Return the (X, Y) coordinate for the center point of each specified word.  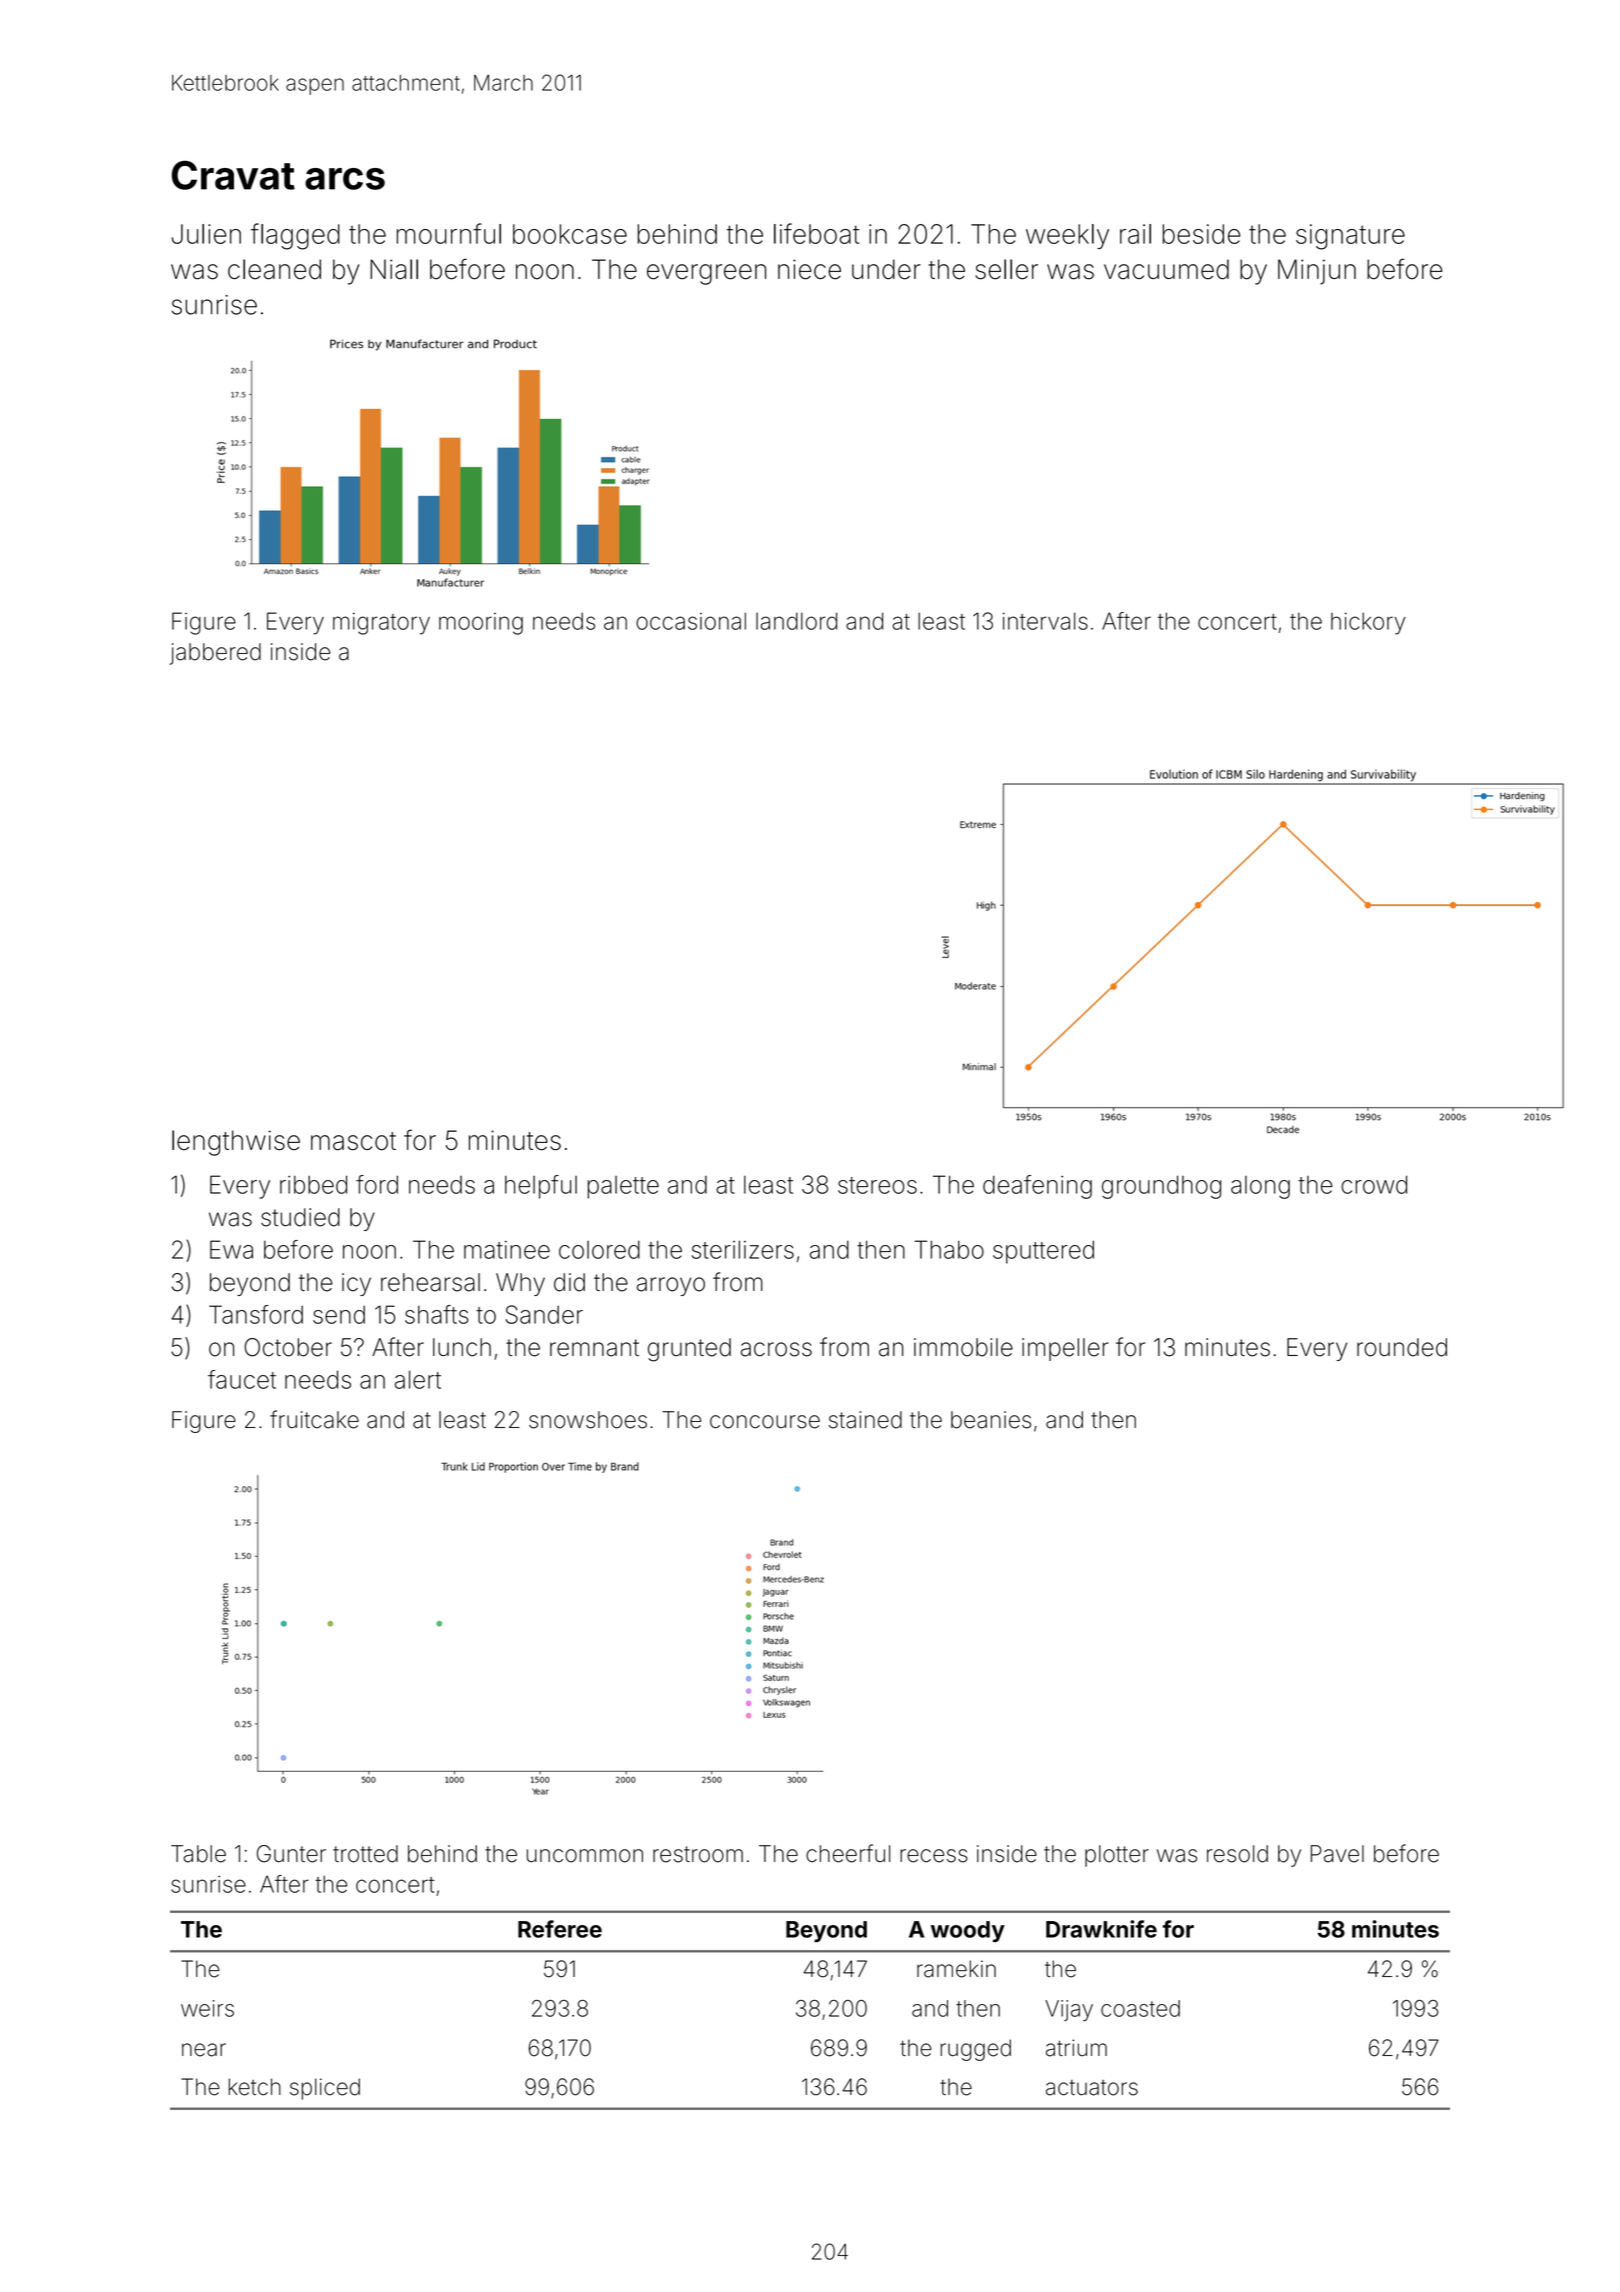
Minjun (1317, 272)
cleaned (274, 269)
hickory (1368, 623)
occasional (691, 621)
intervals (1045, 621)
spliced (325, 2089)
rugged (976, 2050)
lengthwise (236, 1143)
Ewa (231, 1249)
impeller (1065, 1349)
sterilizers (743, 1249)
